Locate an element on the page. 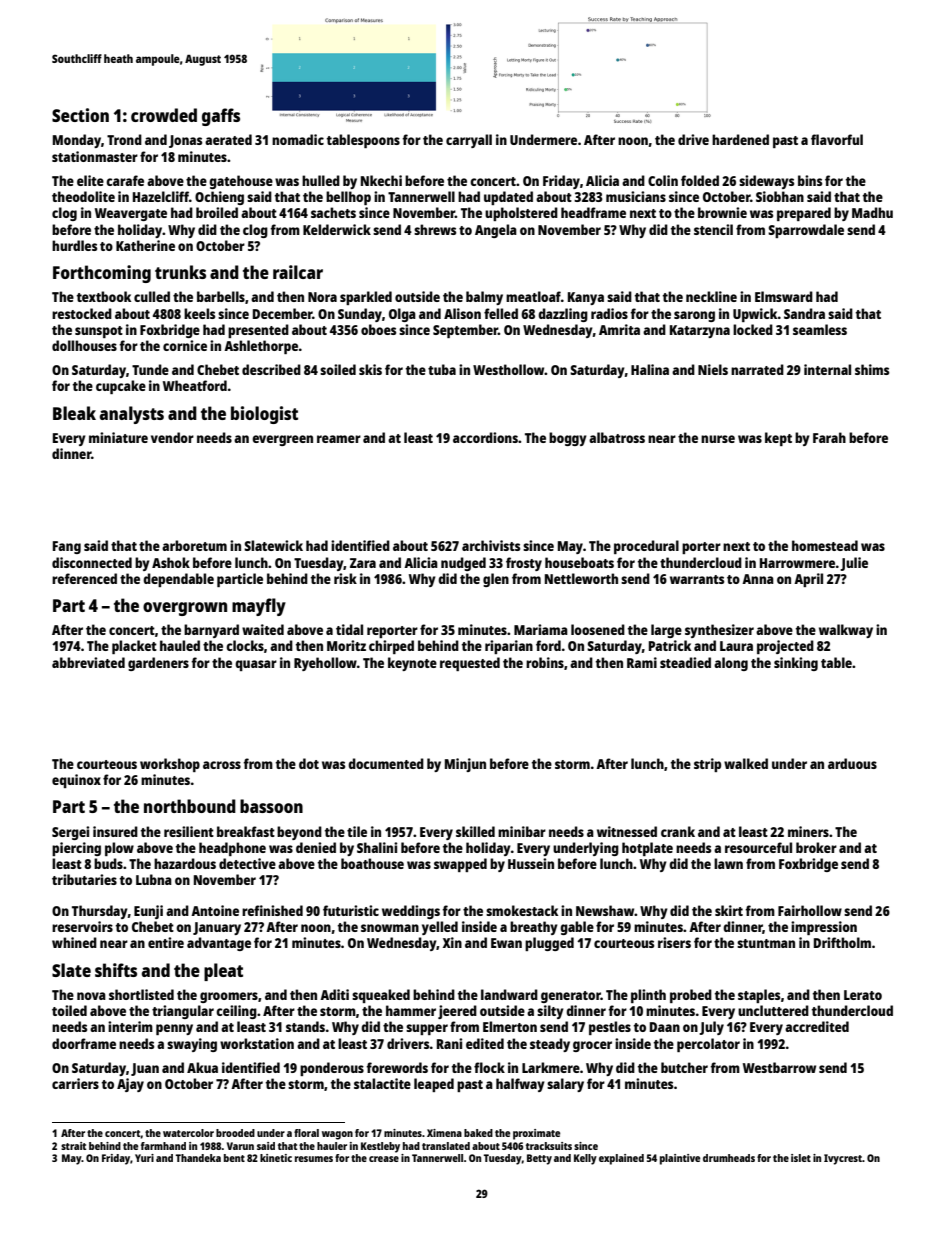  crank is located at coordinates (678, 831).
